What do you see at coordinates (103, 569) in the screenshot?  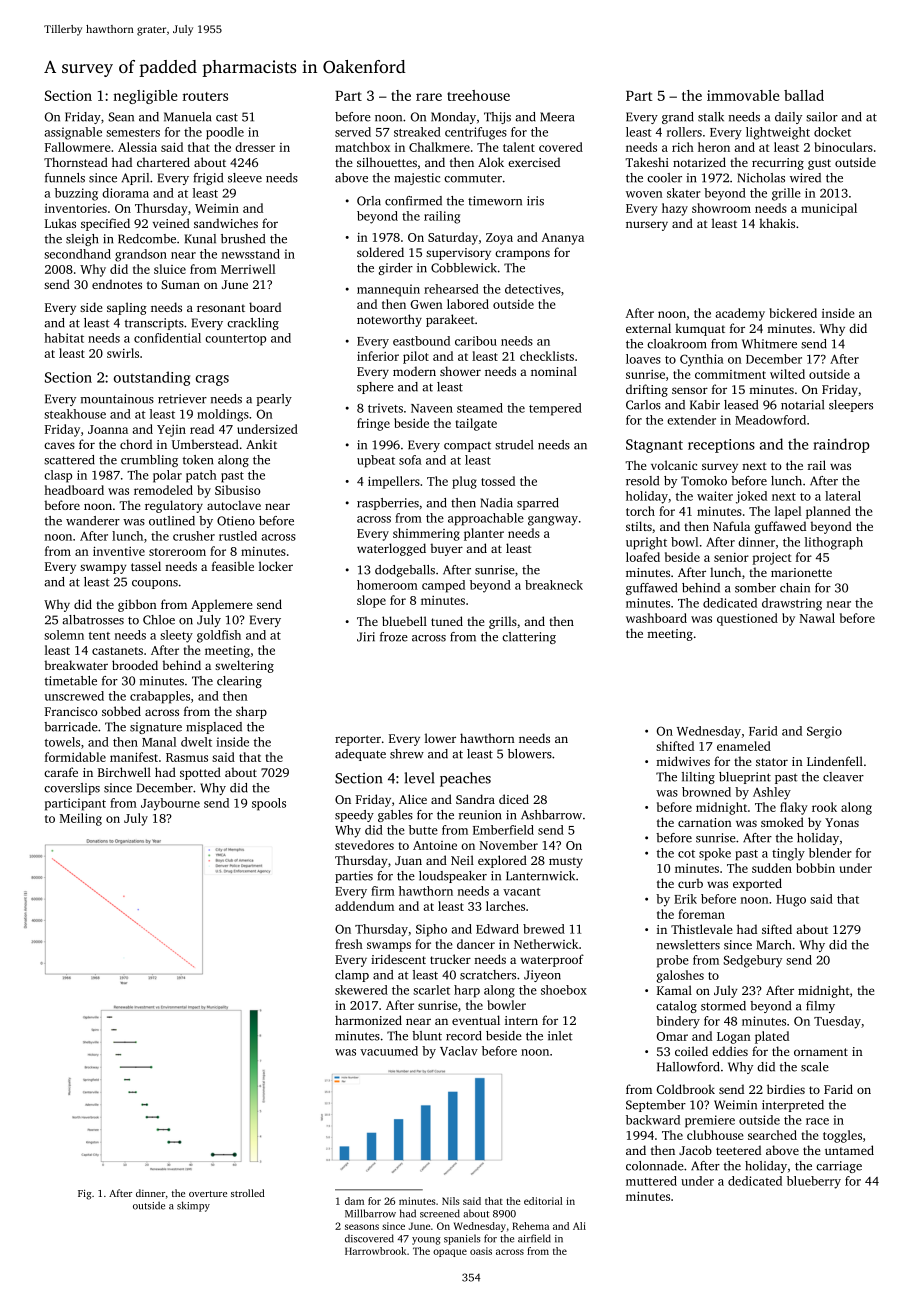 I see `swampy` at bounding box center [103, 569].
